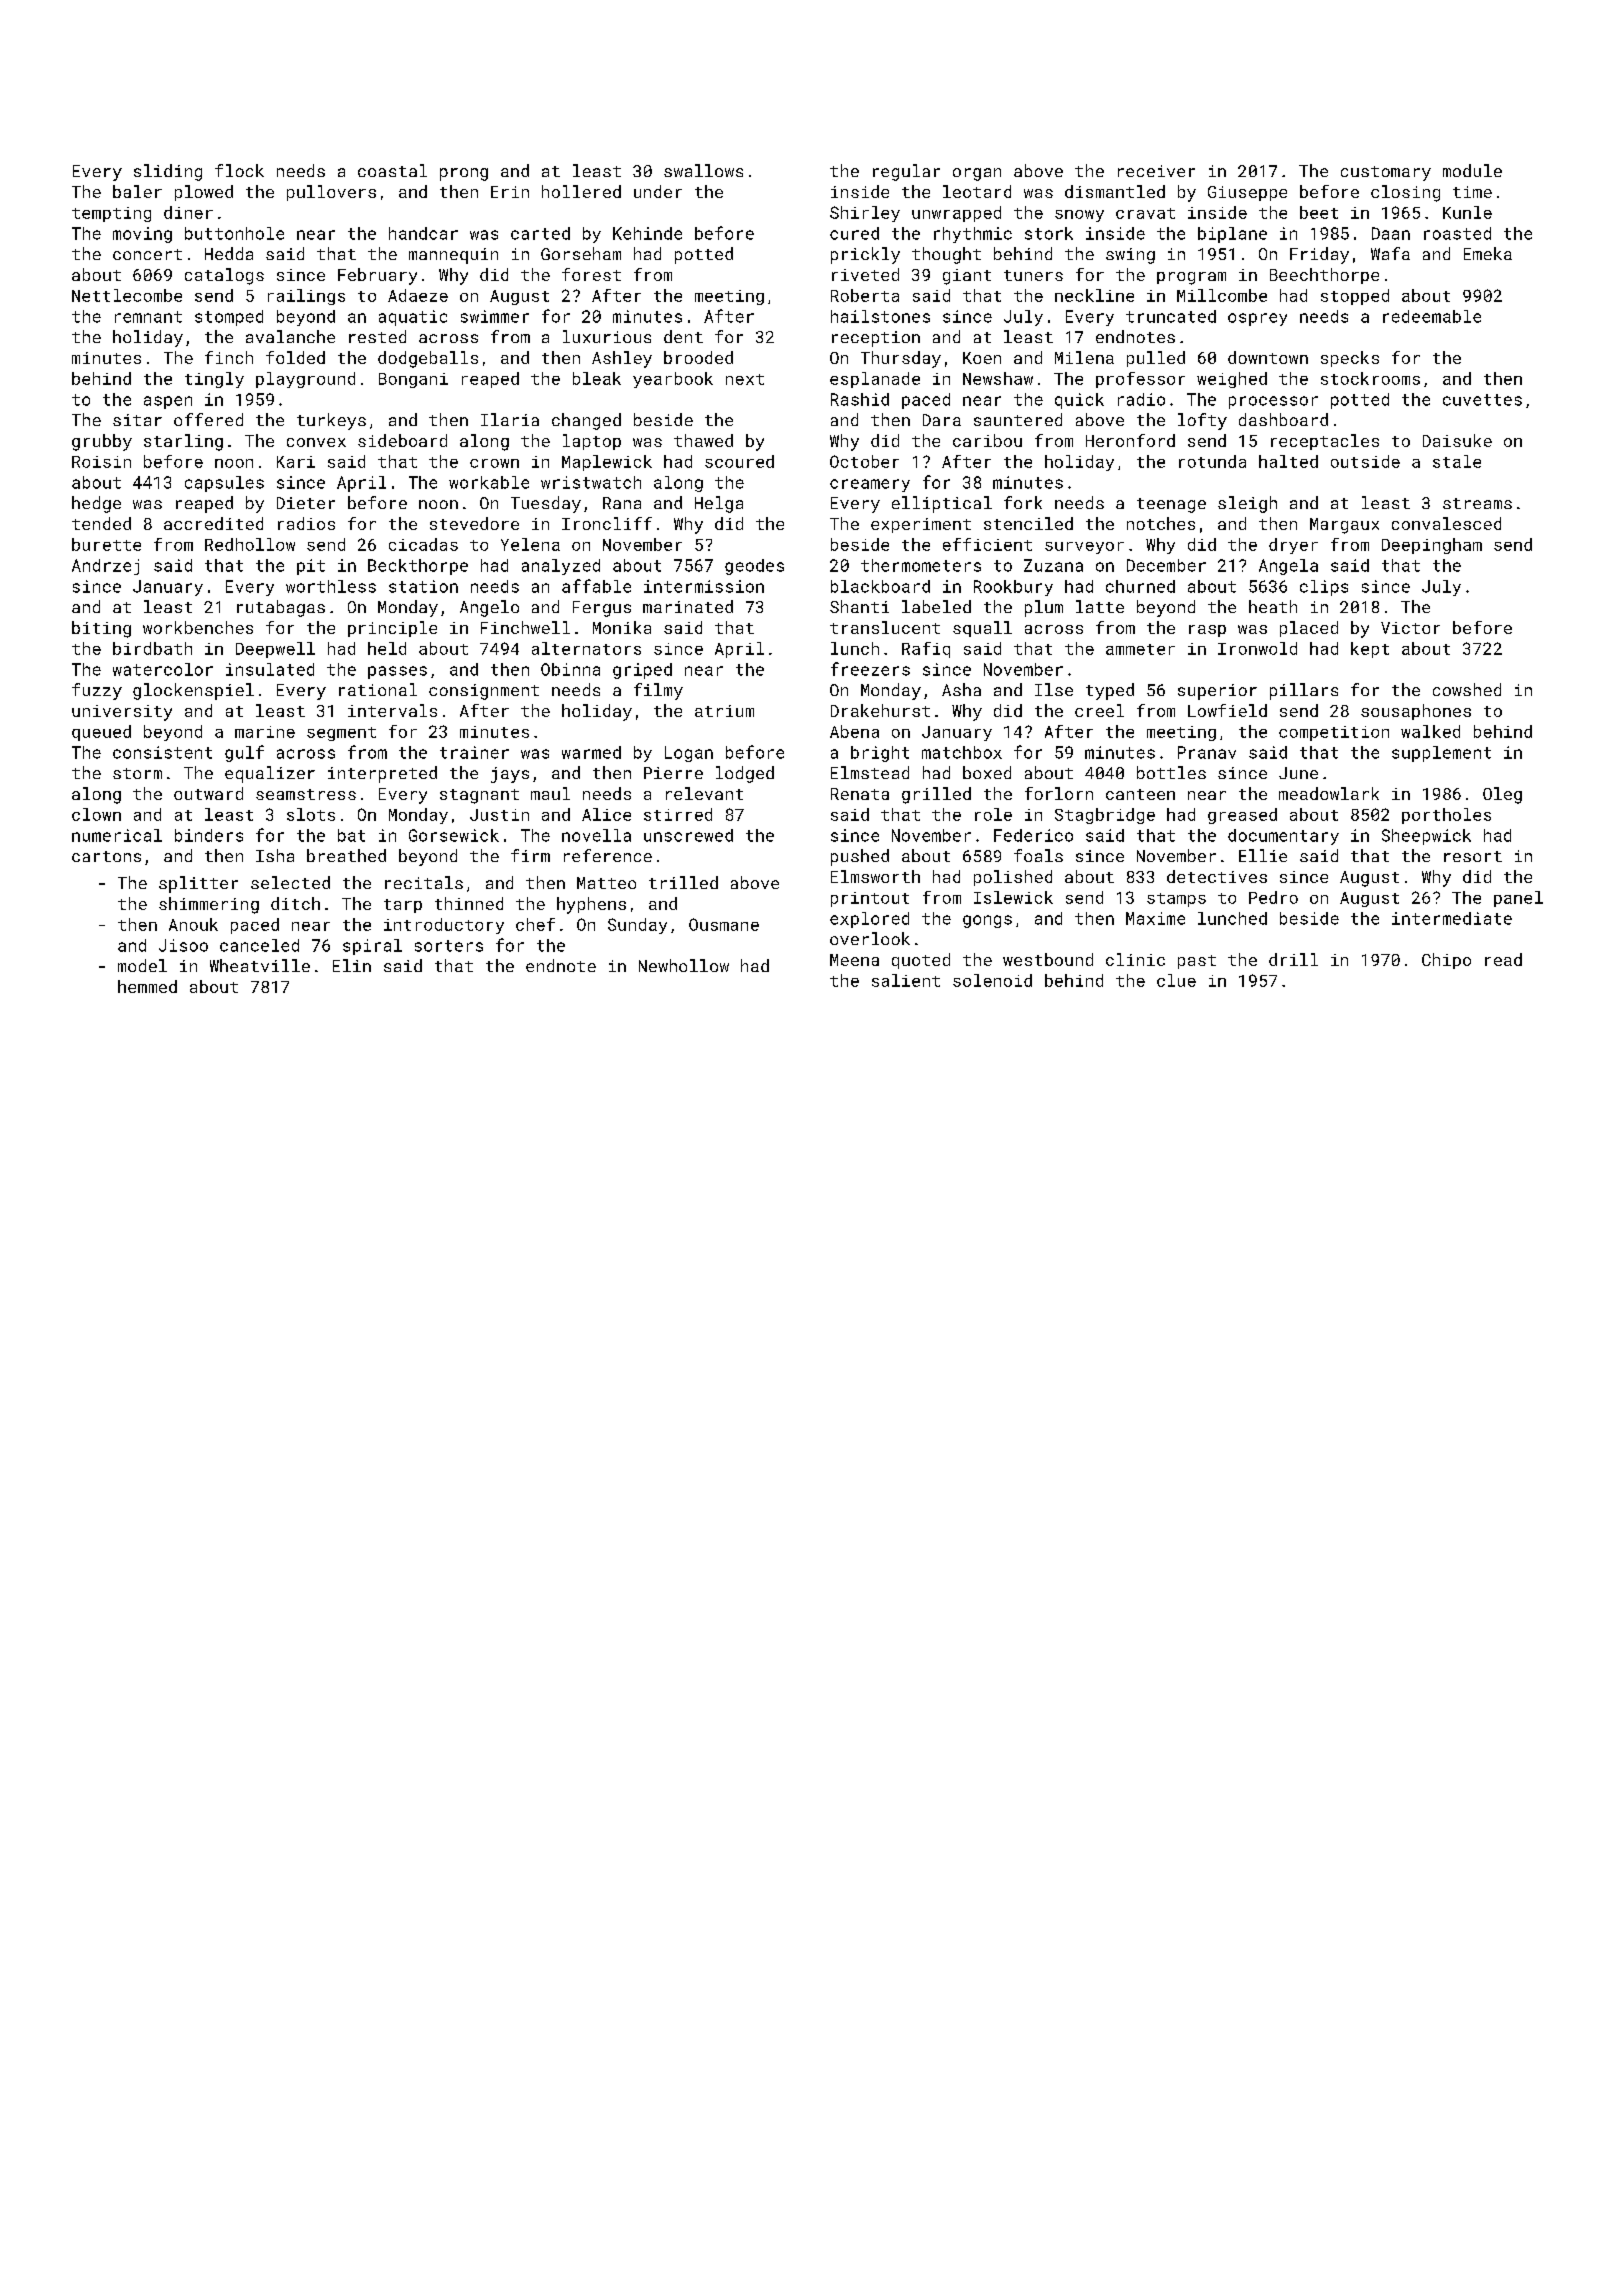  What do you see at coordinates (1386, 173) in the page?
I see `customary` at bounding box center [1386, 173].
